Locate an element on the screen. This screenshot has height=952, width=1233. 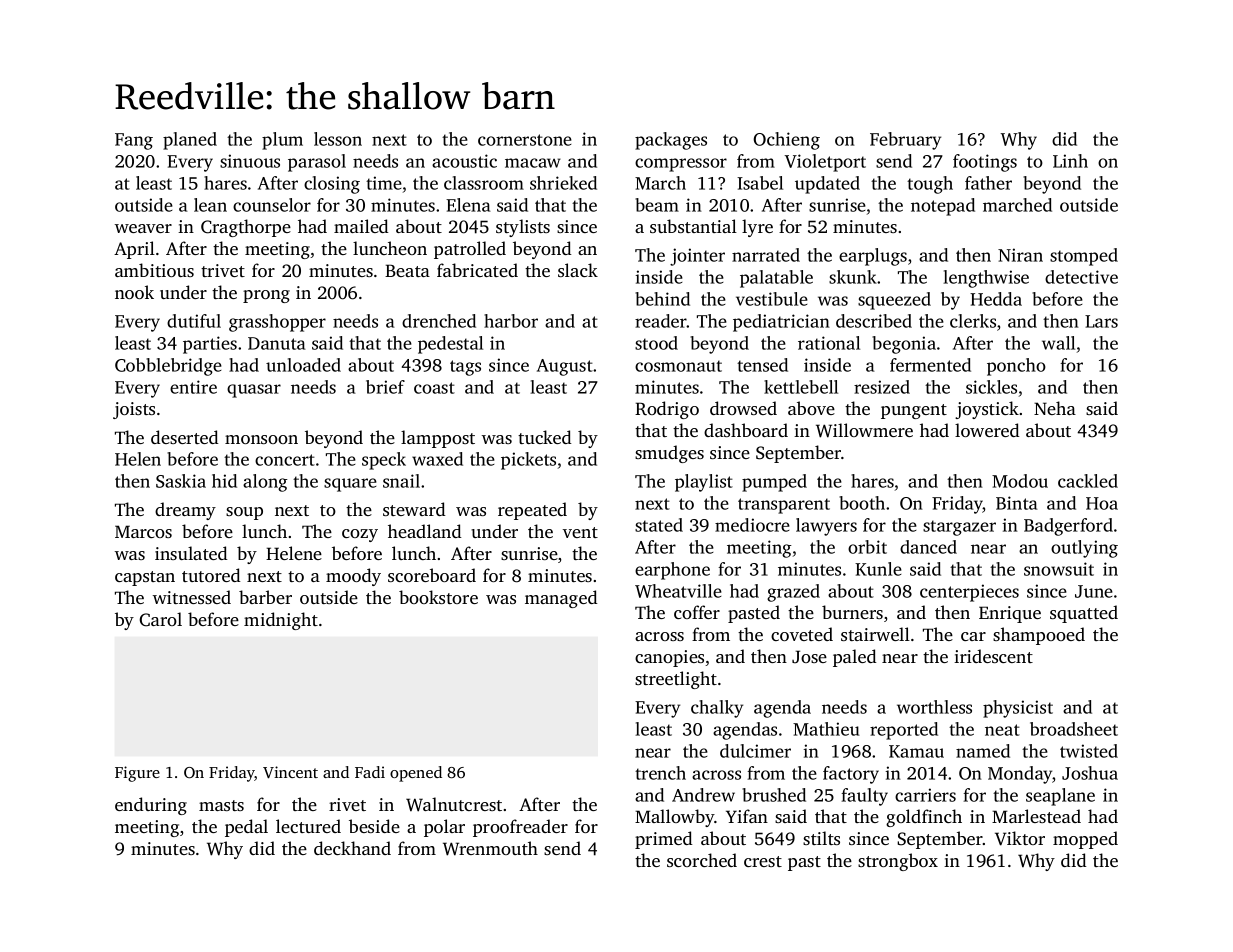
cornerstone is located at coordinates (525, 140).
